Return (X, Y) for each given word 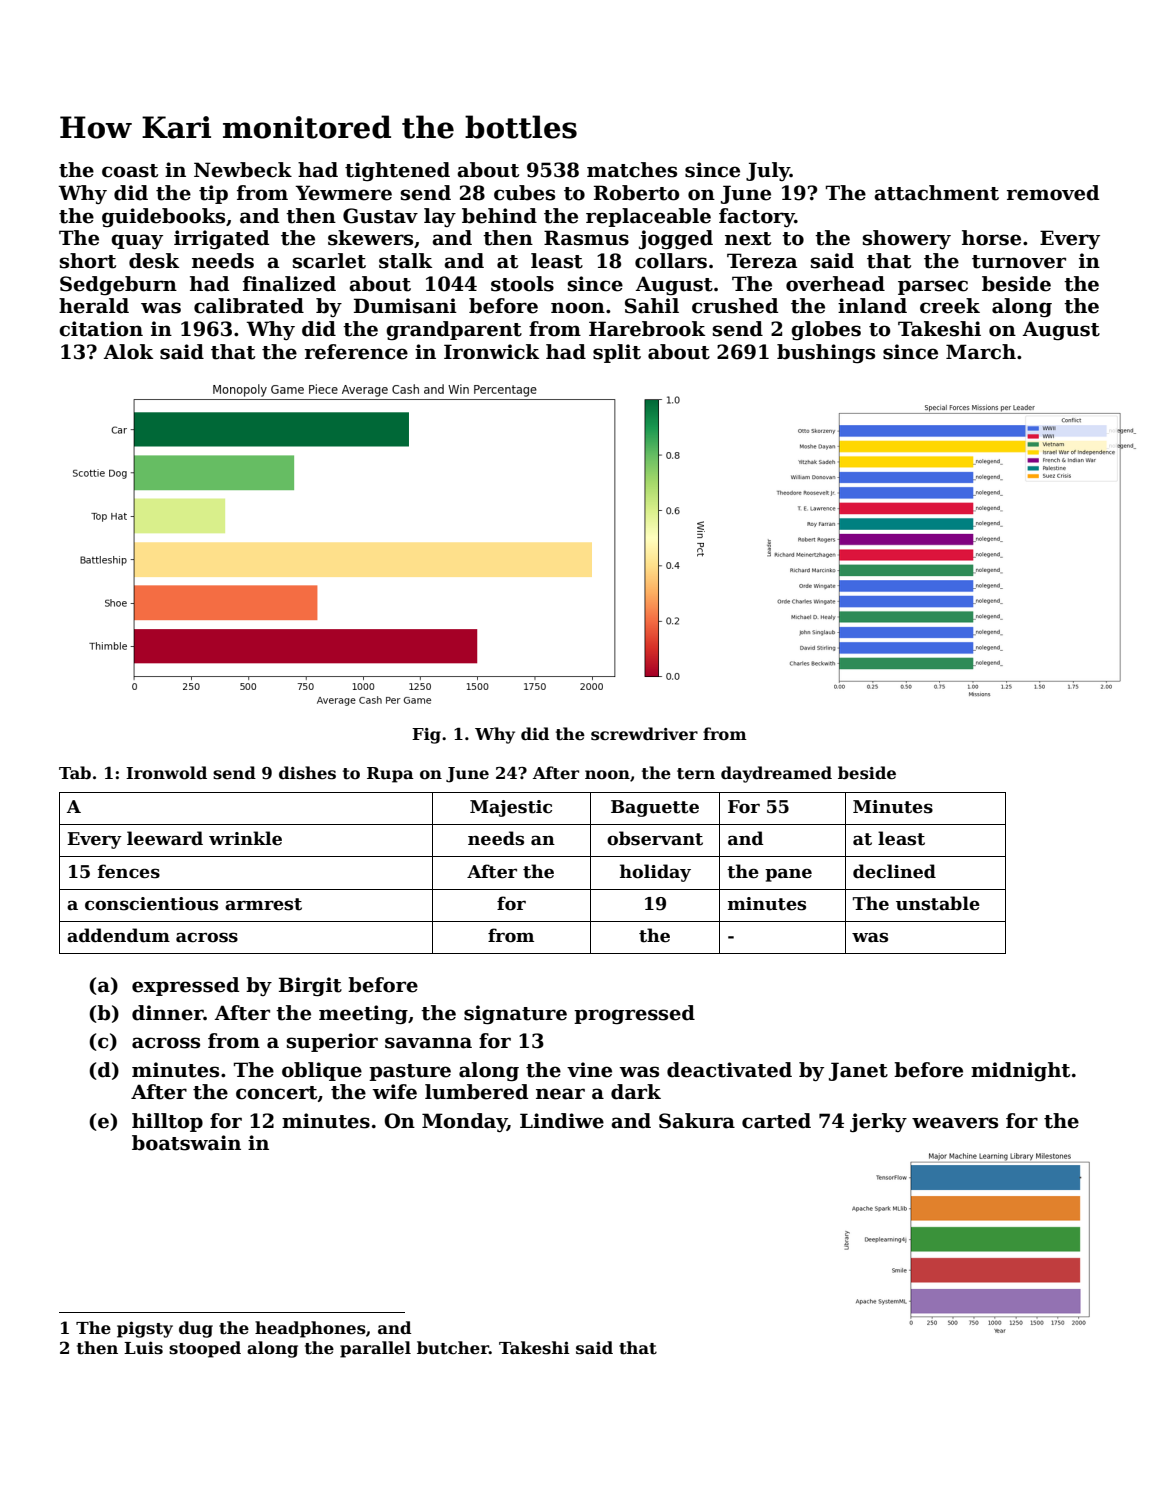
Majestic (511, 808)
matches (632, 170)
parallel (375, 1349)
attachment (936, 193)
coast (130, 171)
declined (894, 871)
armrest (263, 904)
